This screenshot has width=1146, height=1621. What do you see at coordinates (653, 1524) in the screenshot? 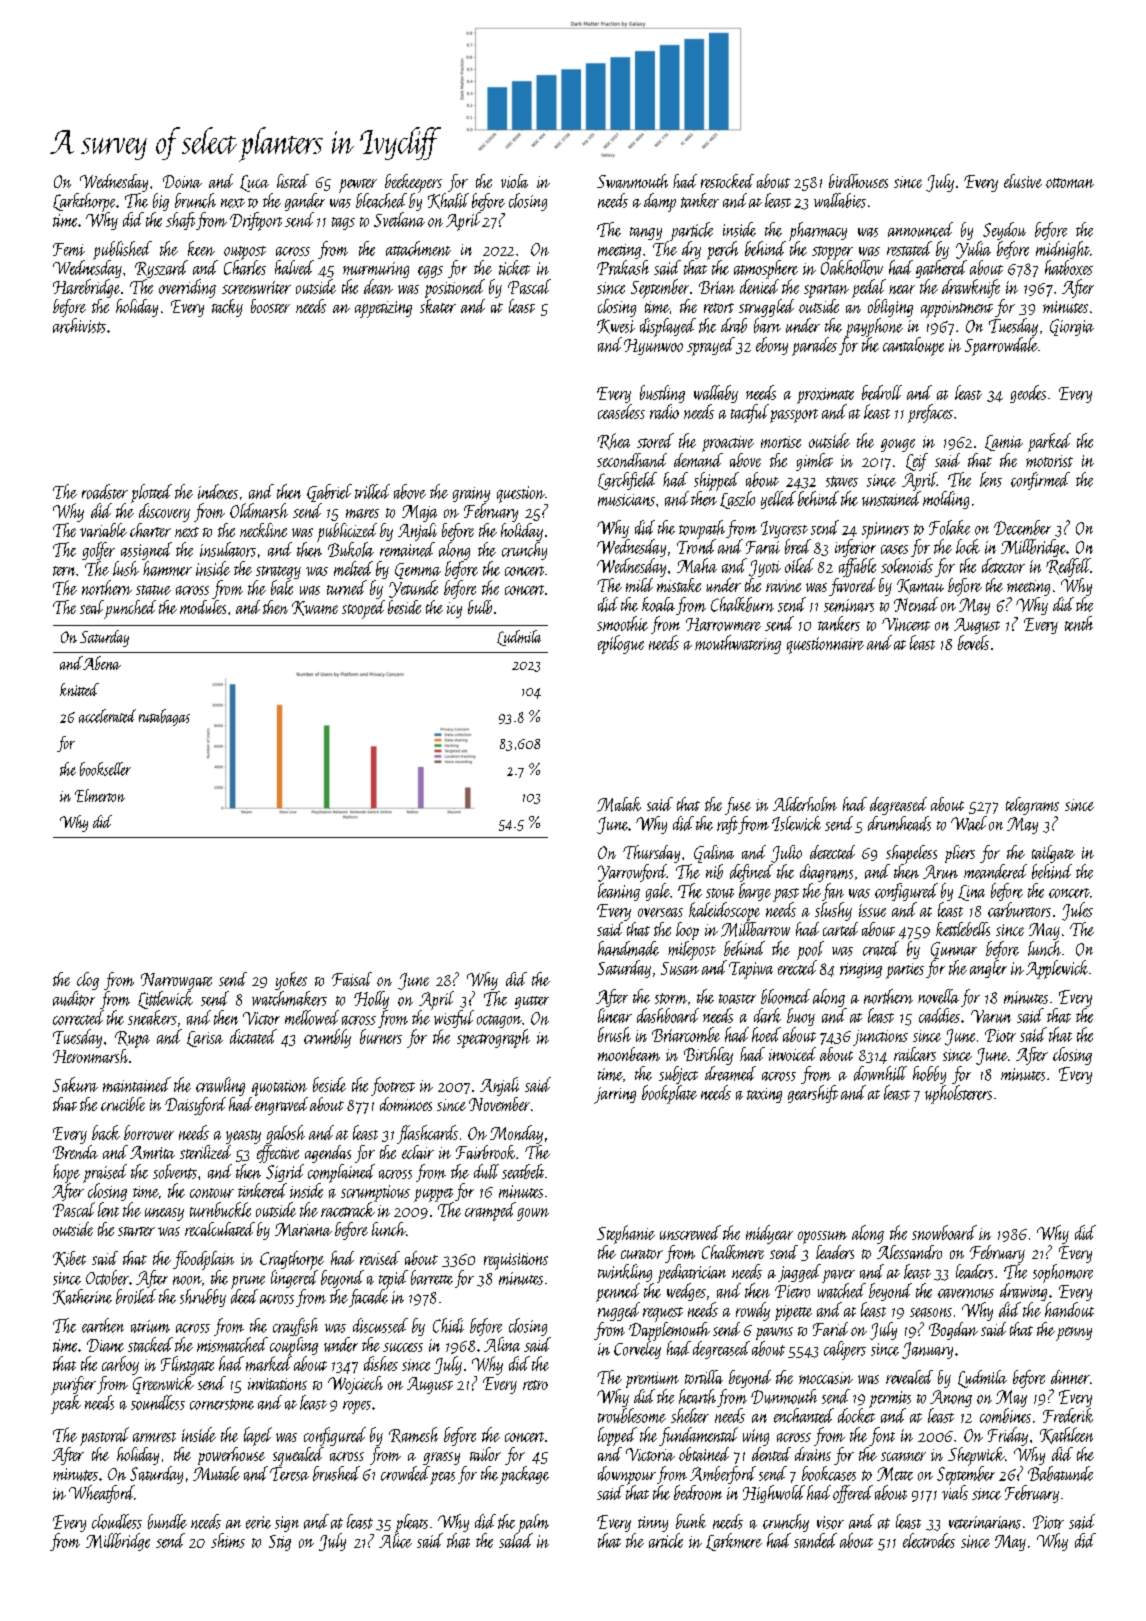
I see `tinny` at bounding box center [653, 1524].
